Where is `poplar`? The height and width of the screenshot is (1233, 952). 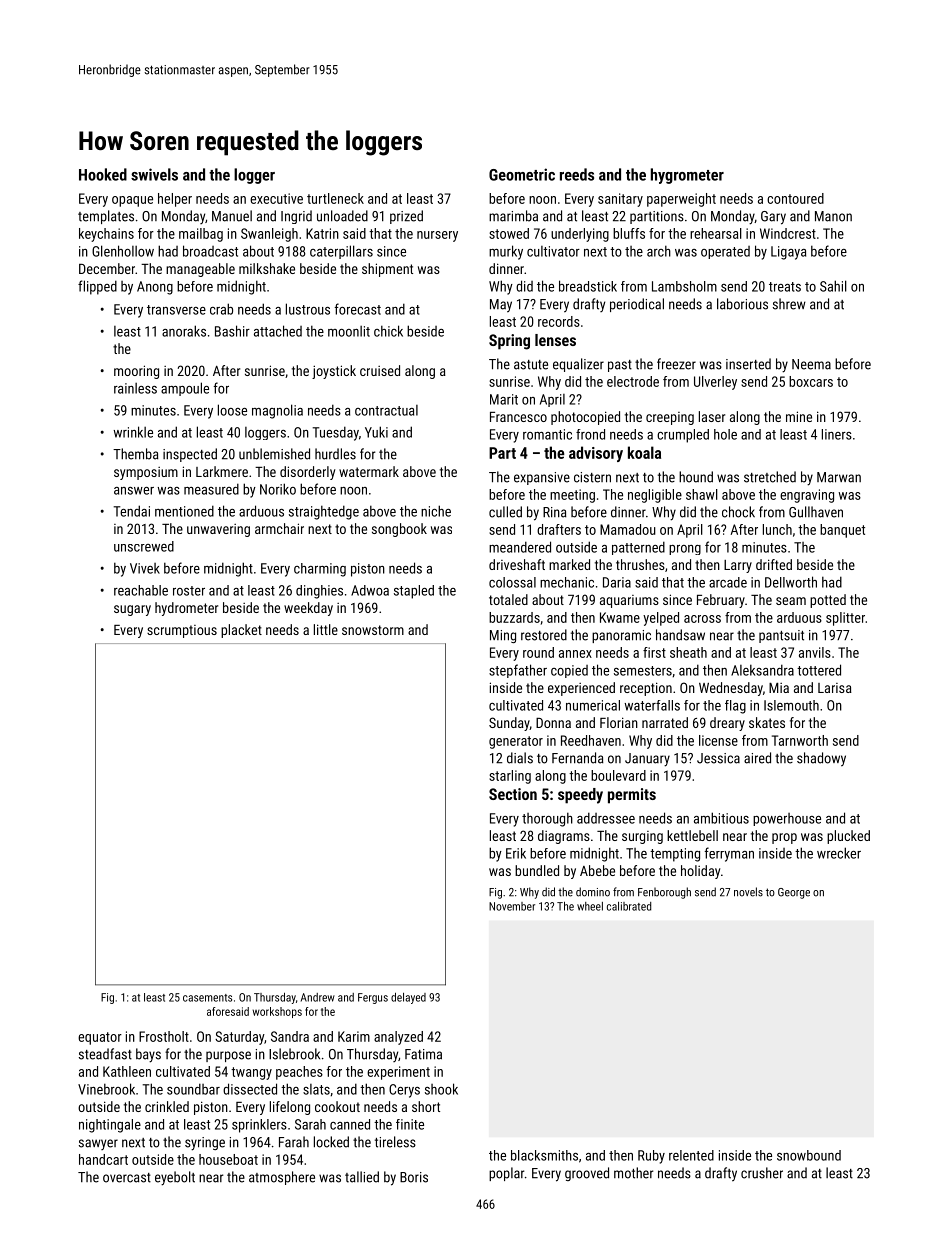
poplar is located at coordinates (507, 1174).
